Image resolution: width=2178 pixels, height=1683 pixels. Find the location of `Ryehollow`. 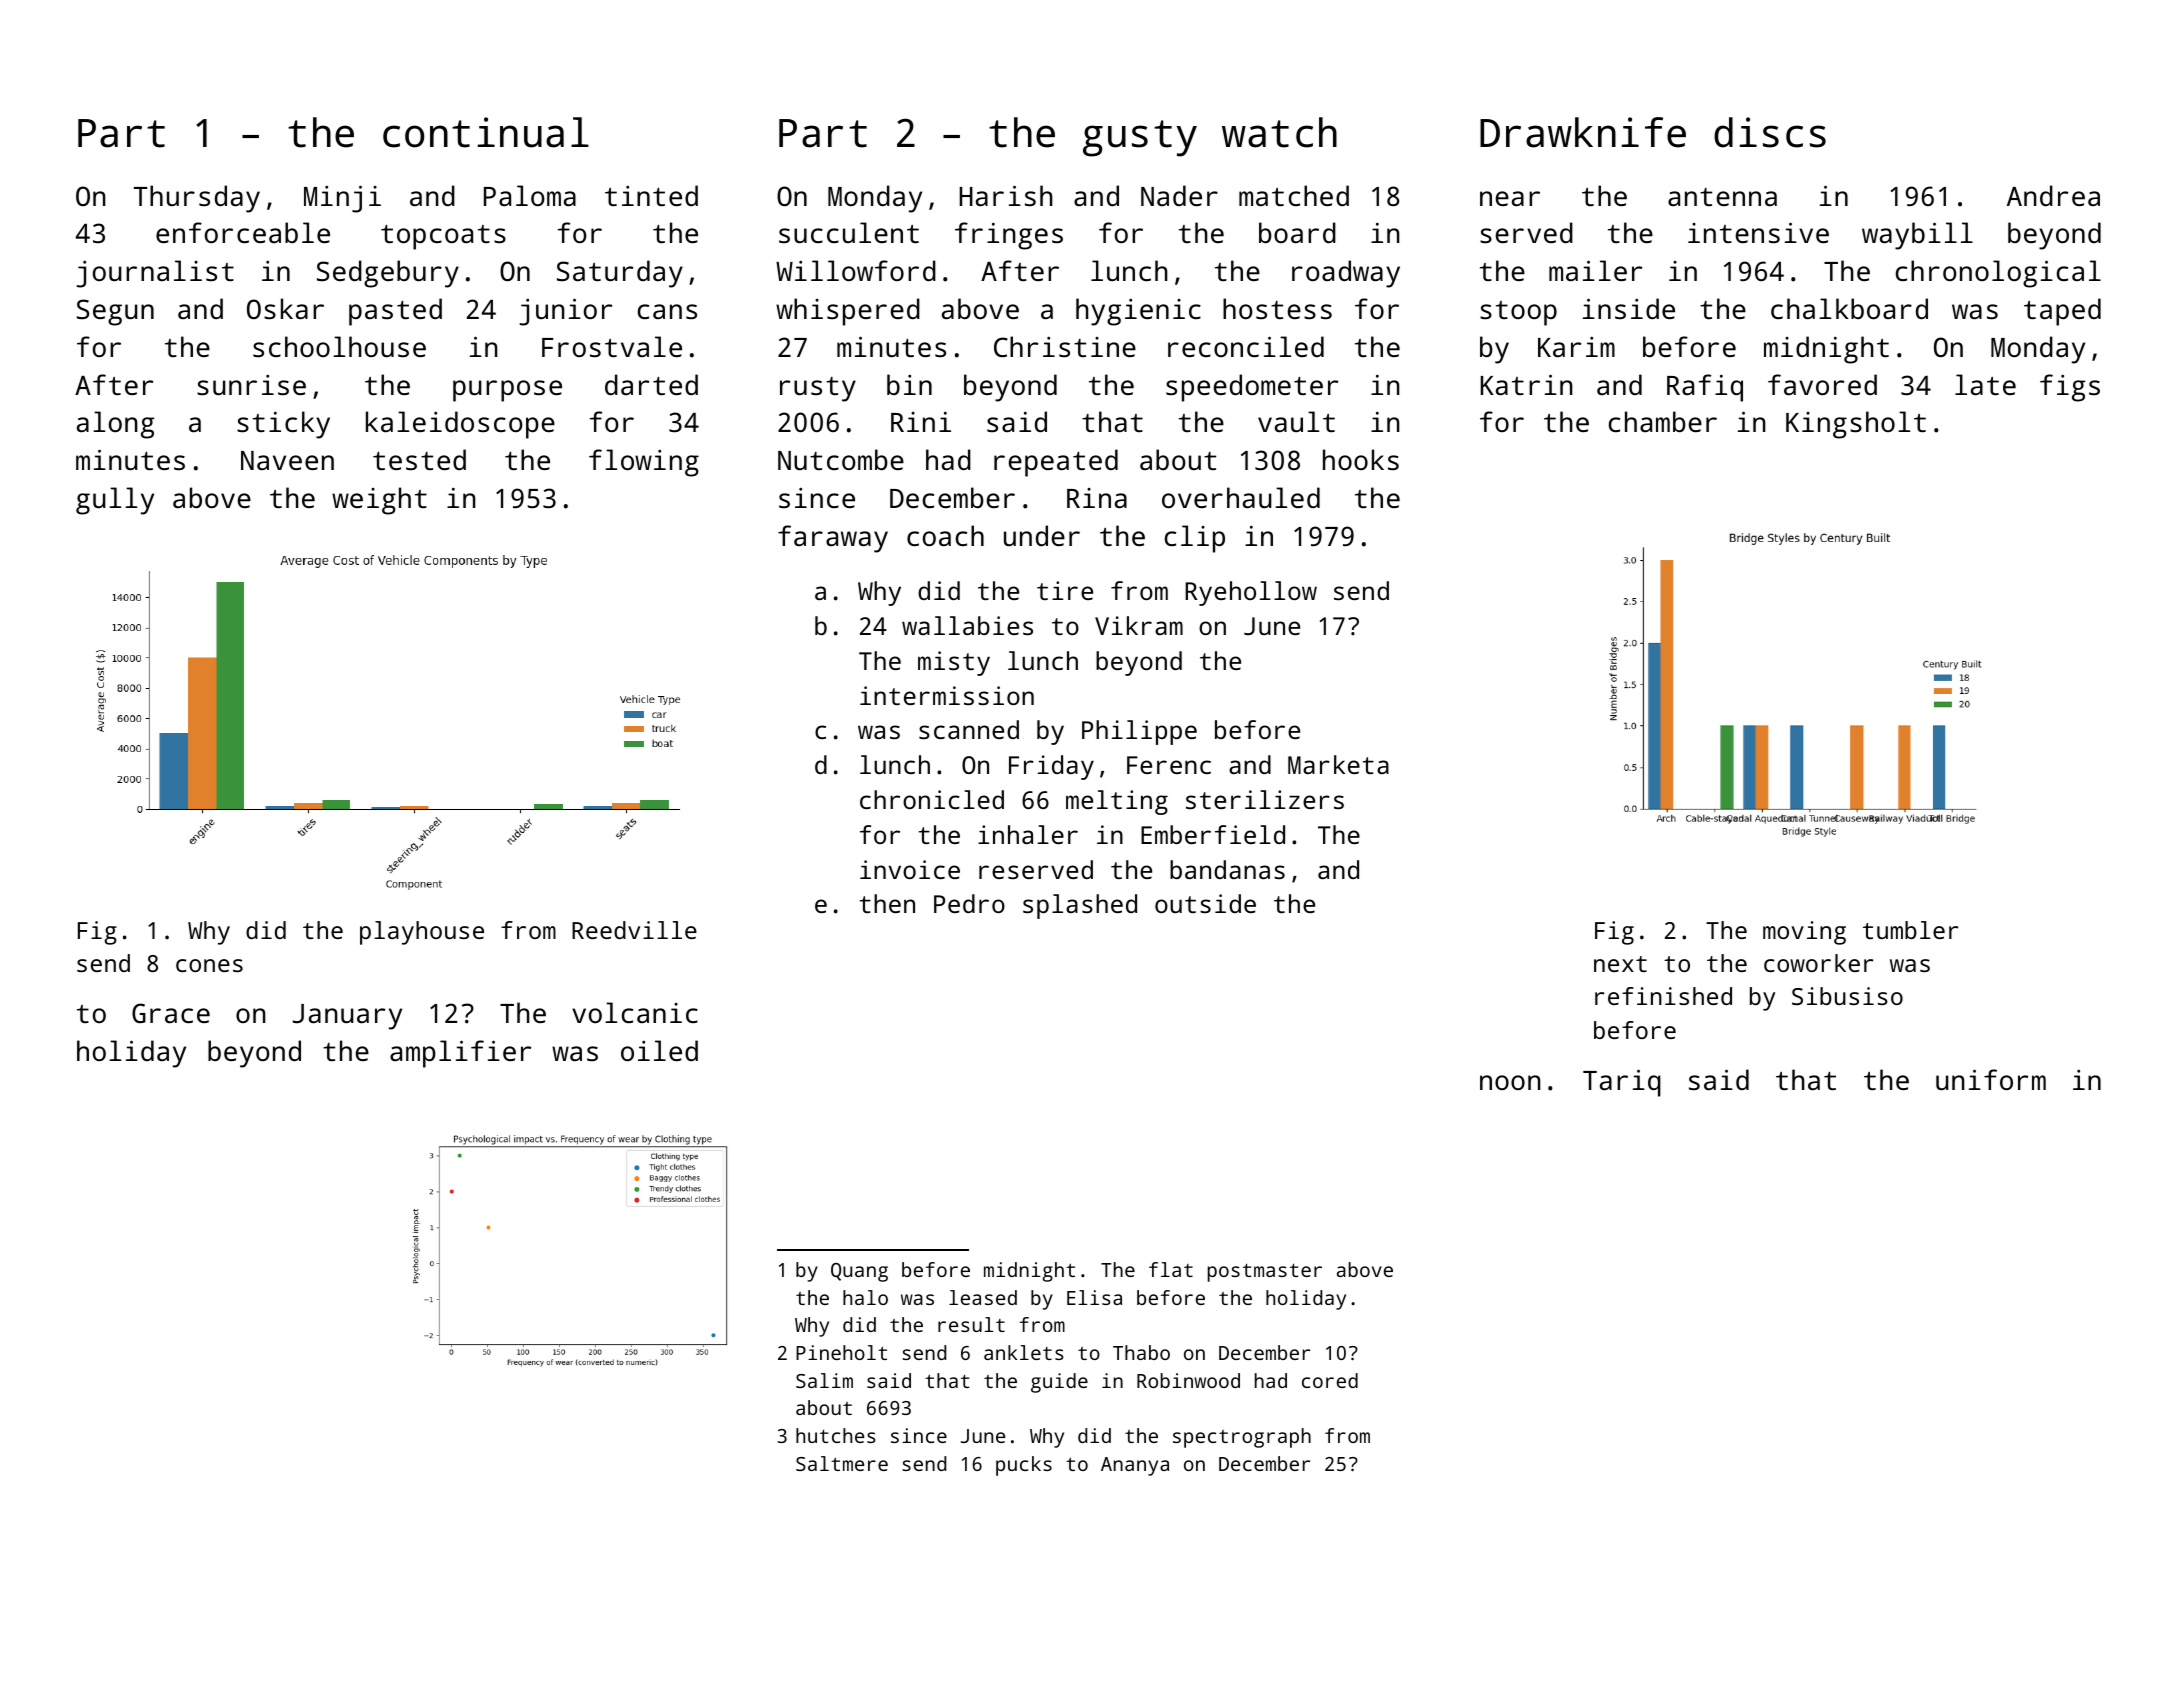

Ryehollow is located at coordinates (1251, 593).
